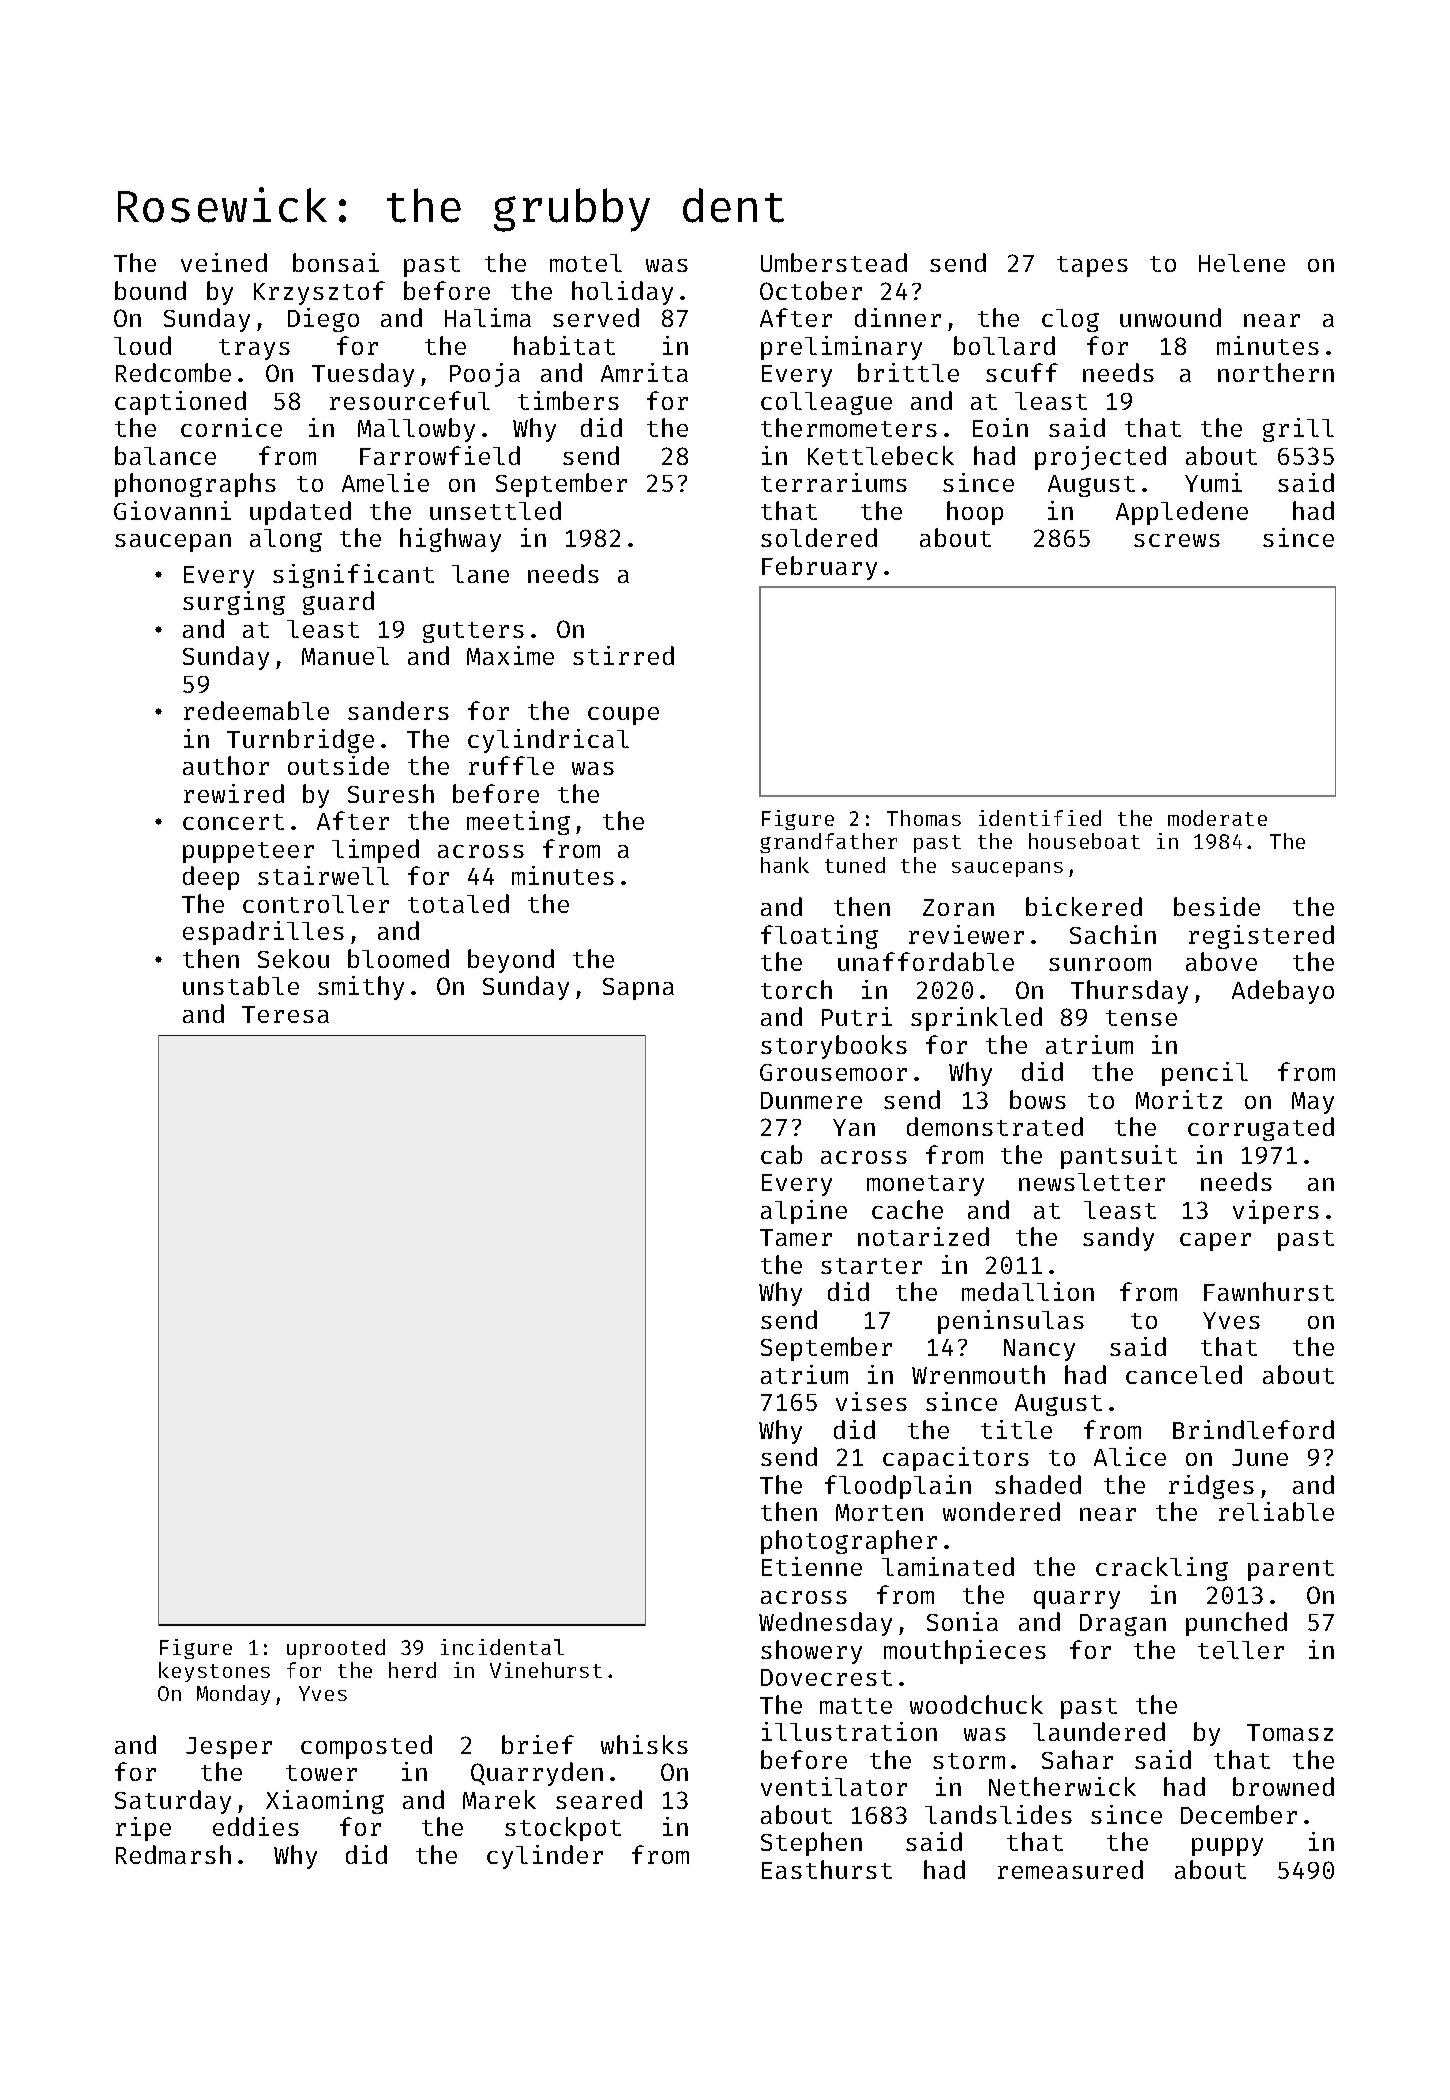 Image resolution: width=1450 pixels, height=2100 pixels. I want to click on Krzysztof, so click(319, 293).
